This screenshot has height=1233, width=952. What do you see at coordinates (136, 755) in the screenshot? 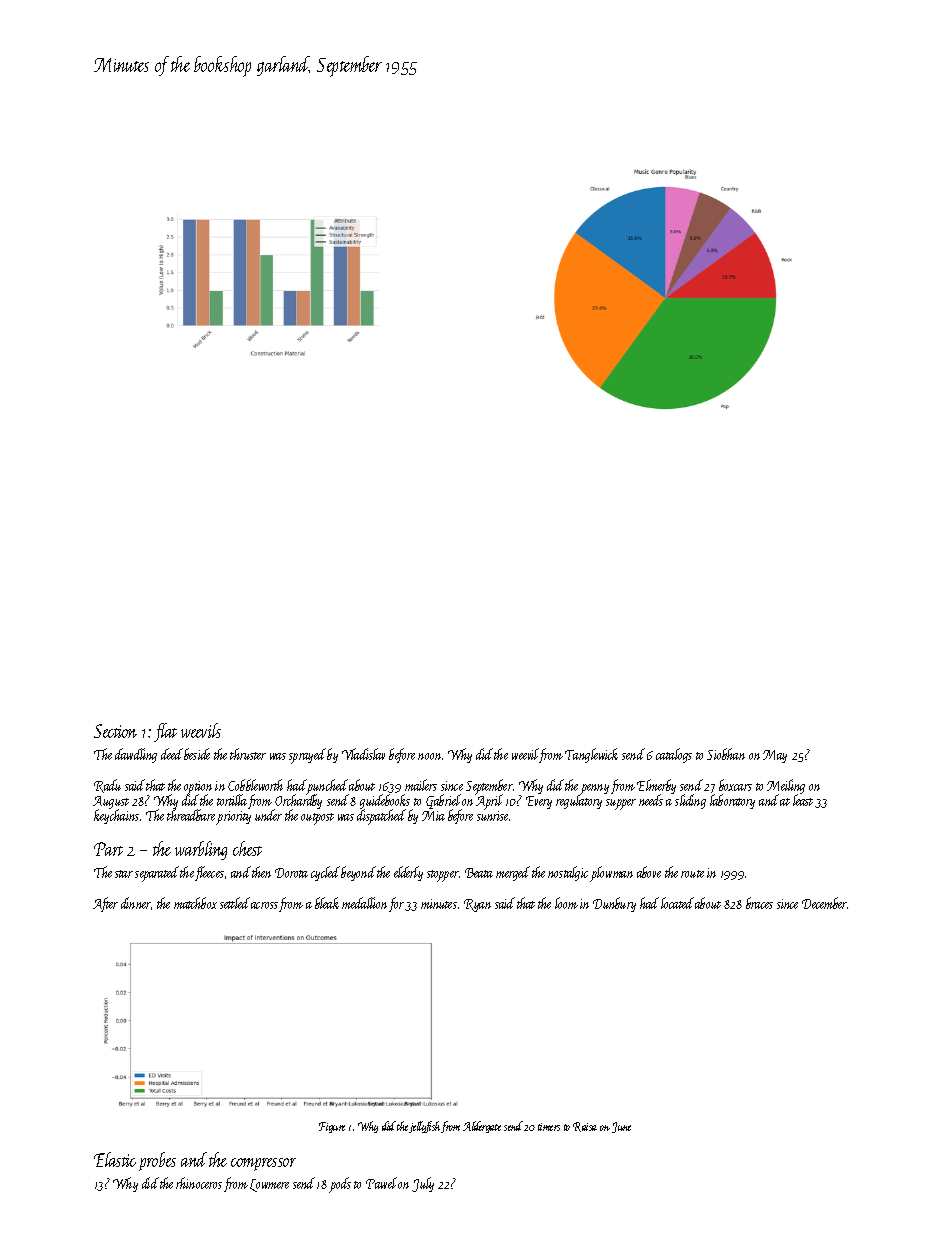
I see `dawdling` at bounding box center [136, 755].
